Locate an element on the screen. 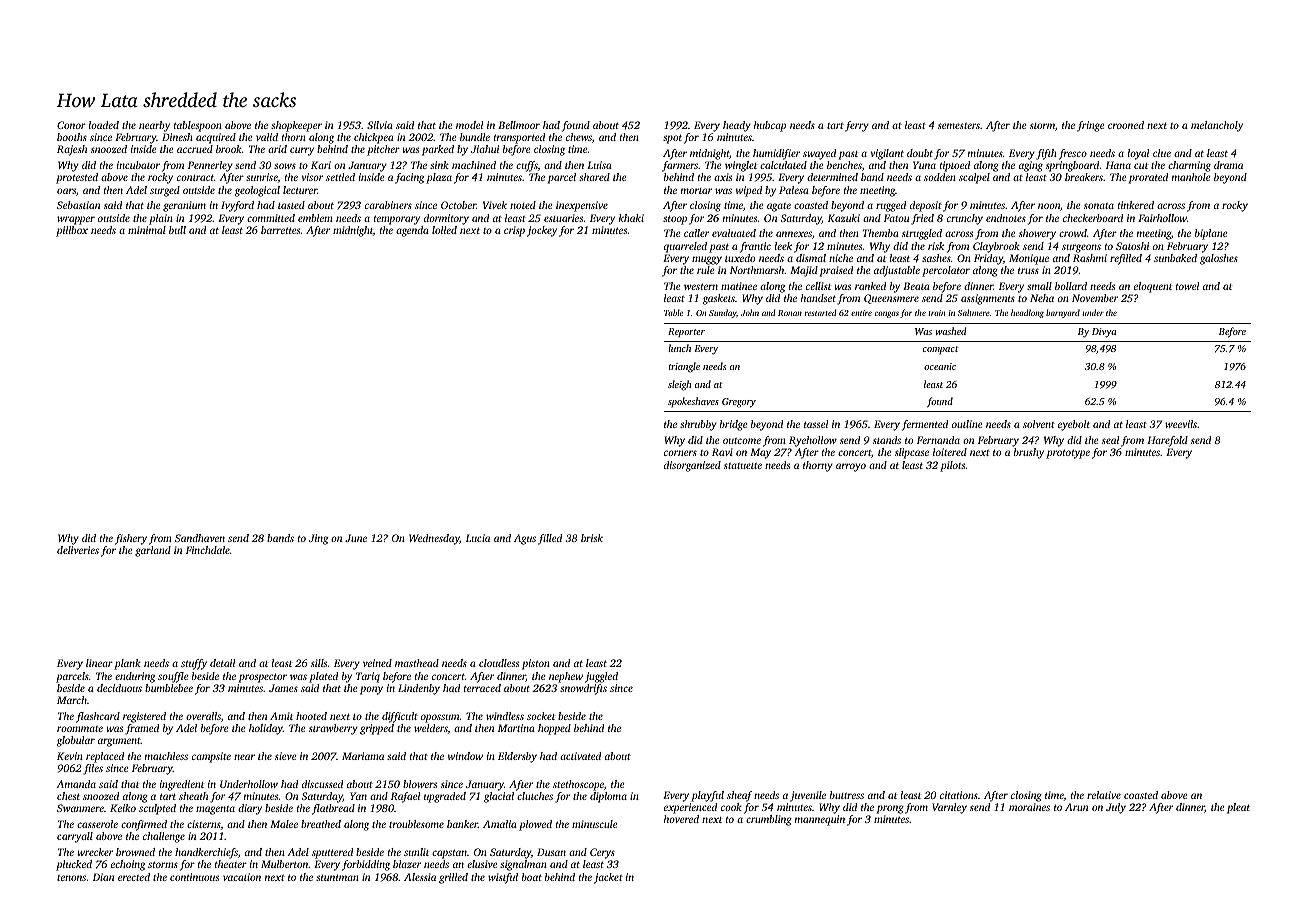 Image resolution: width=1308 pixels, height=924 pixels. sunrise is located at coordinates (262, 177).
